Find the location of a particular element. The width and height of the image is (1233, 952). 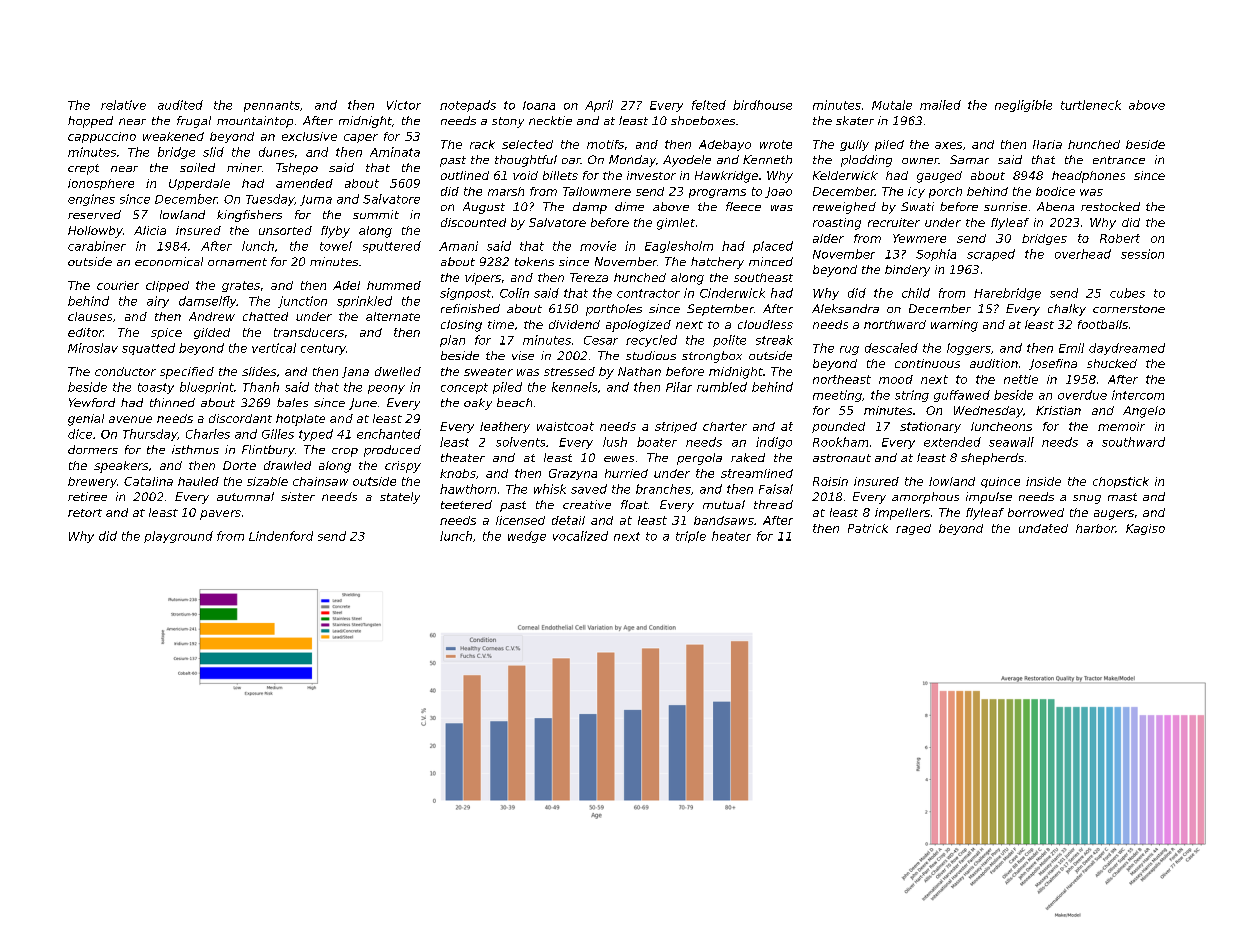

Flintbury is located at coordinates (268, 451).
